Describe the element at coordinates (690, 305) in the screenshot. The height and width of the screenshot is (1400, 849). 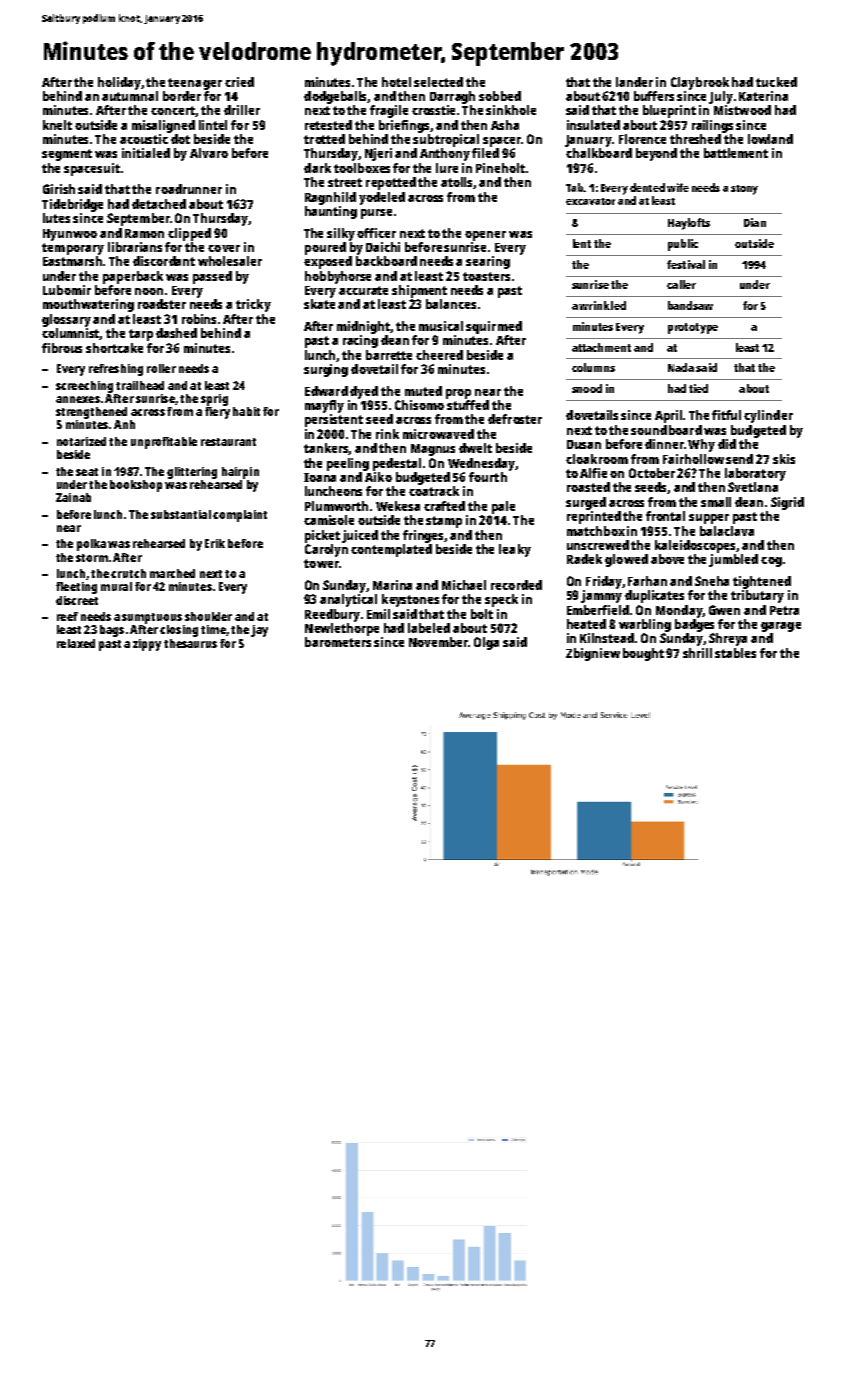
I see `bandsaw` at that location.
